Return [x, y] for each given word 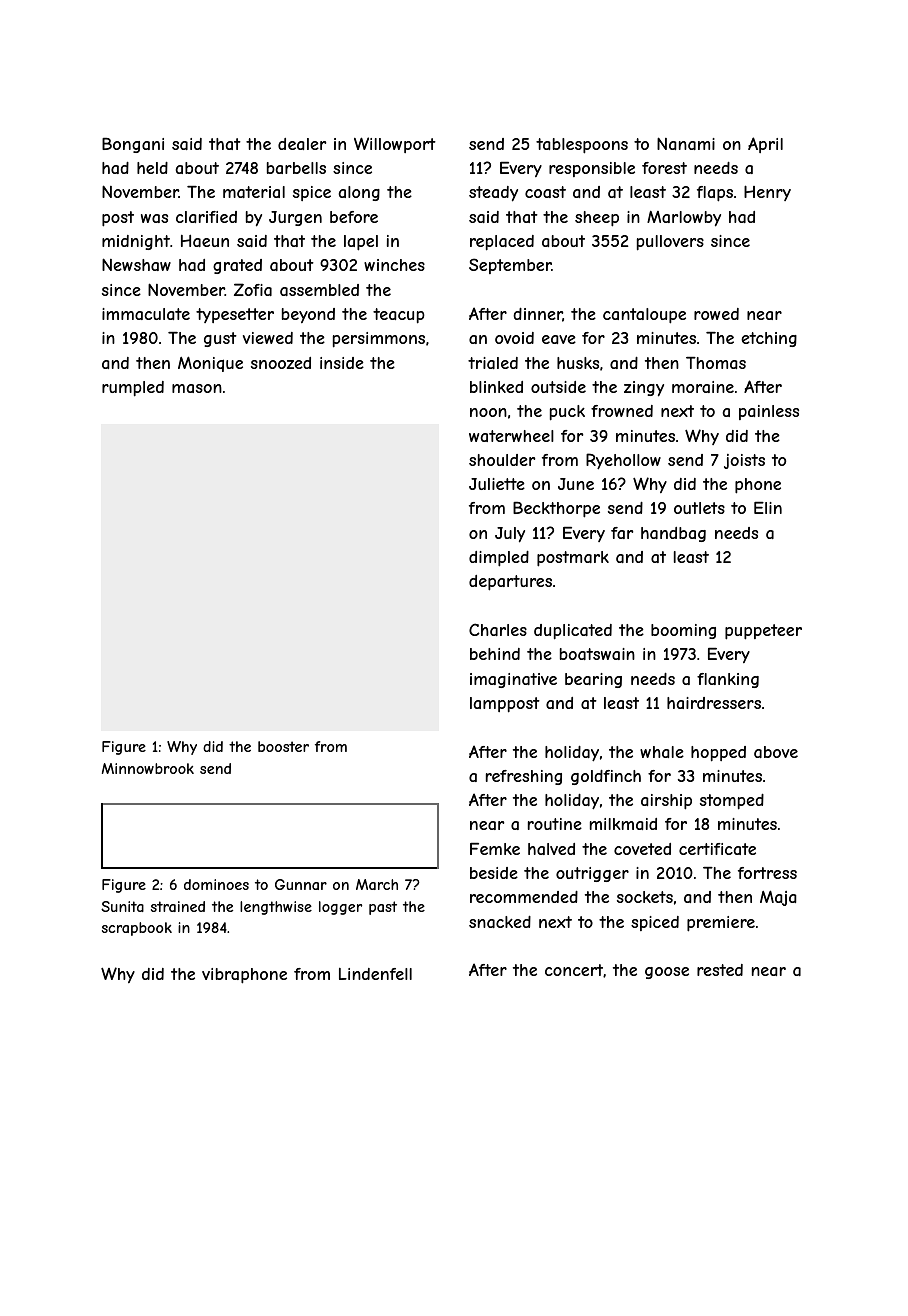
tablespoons [582, 146]
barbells [296, 168]
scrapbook [137, 929]
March [377, 884]
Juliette [497, 484]
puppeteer [763, 632]
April [765, 145]
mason [197, 388]
